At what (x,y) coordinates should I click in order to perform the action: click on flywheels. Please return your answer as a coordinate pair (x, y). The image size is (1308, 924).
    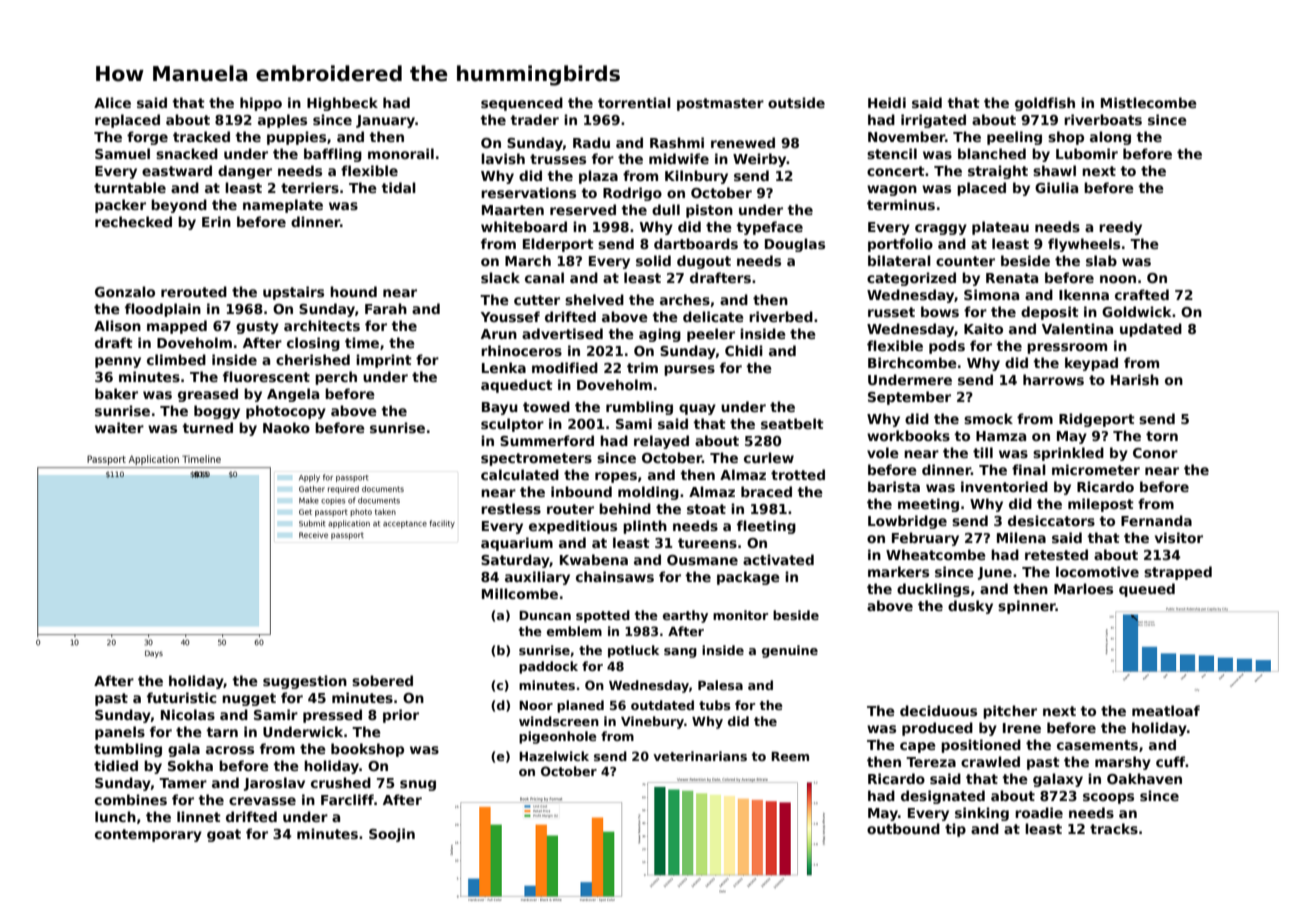
    Looking at the image, I should click on (1084, 245).
